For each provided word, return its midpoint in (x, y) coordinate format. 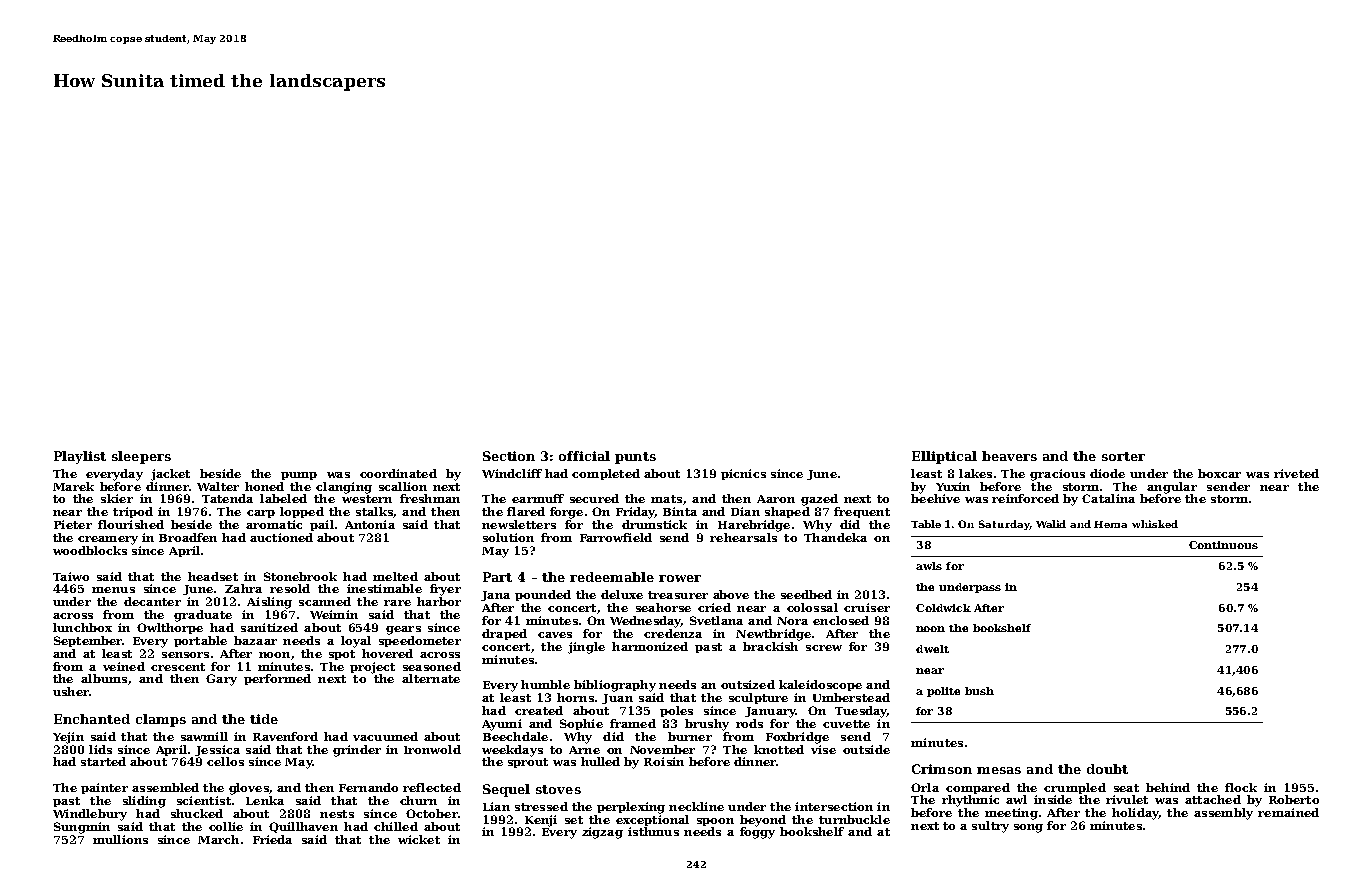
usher (71, 691)
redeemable (612, 577)
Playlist (80, 457)
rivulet (1127, 799)
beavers (1009, 456)
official (584, 456)
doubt (1107, 769)
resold (290, 588)
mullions (120, 839)
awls (929, 566)
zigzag (602, 833)
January (770, 712)
